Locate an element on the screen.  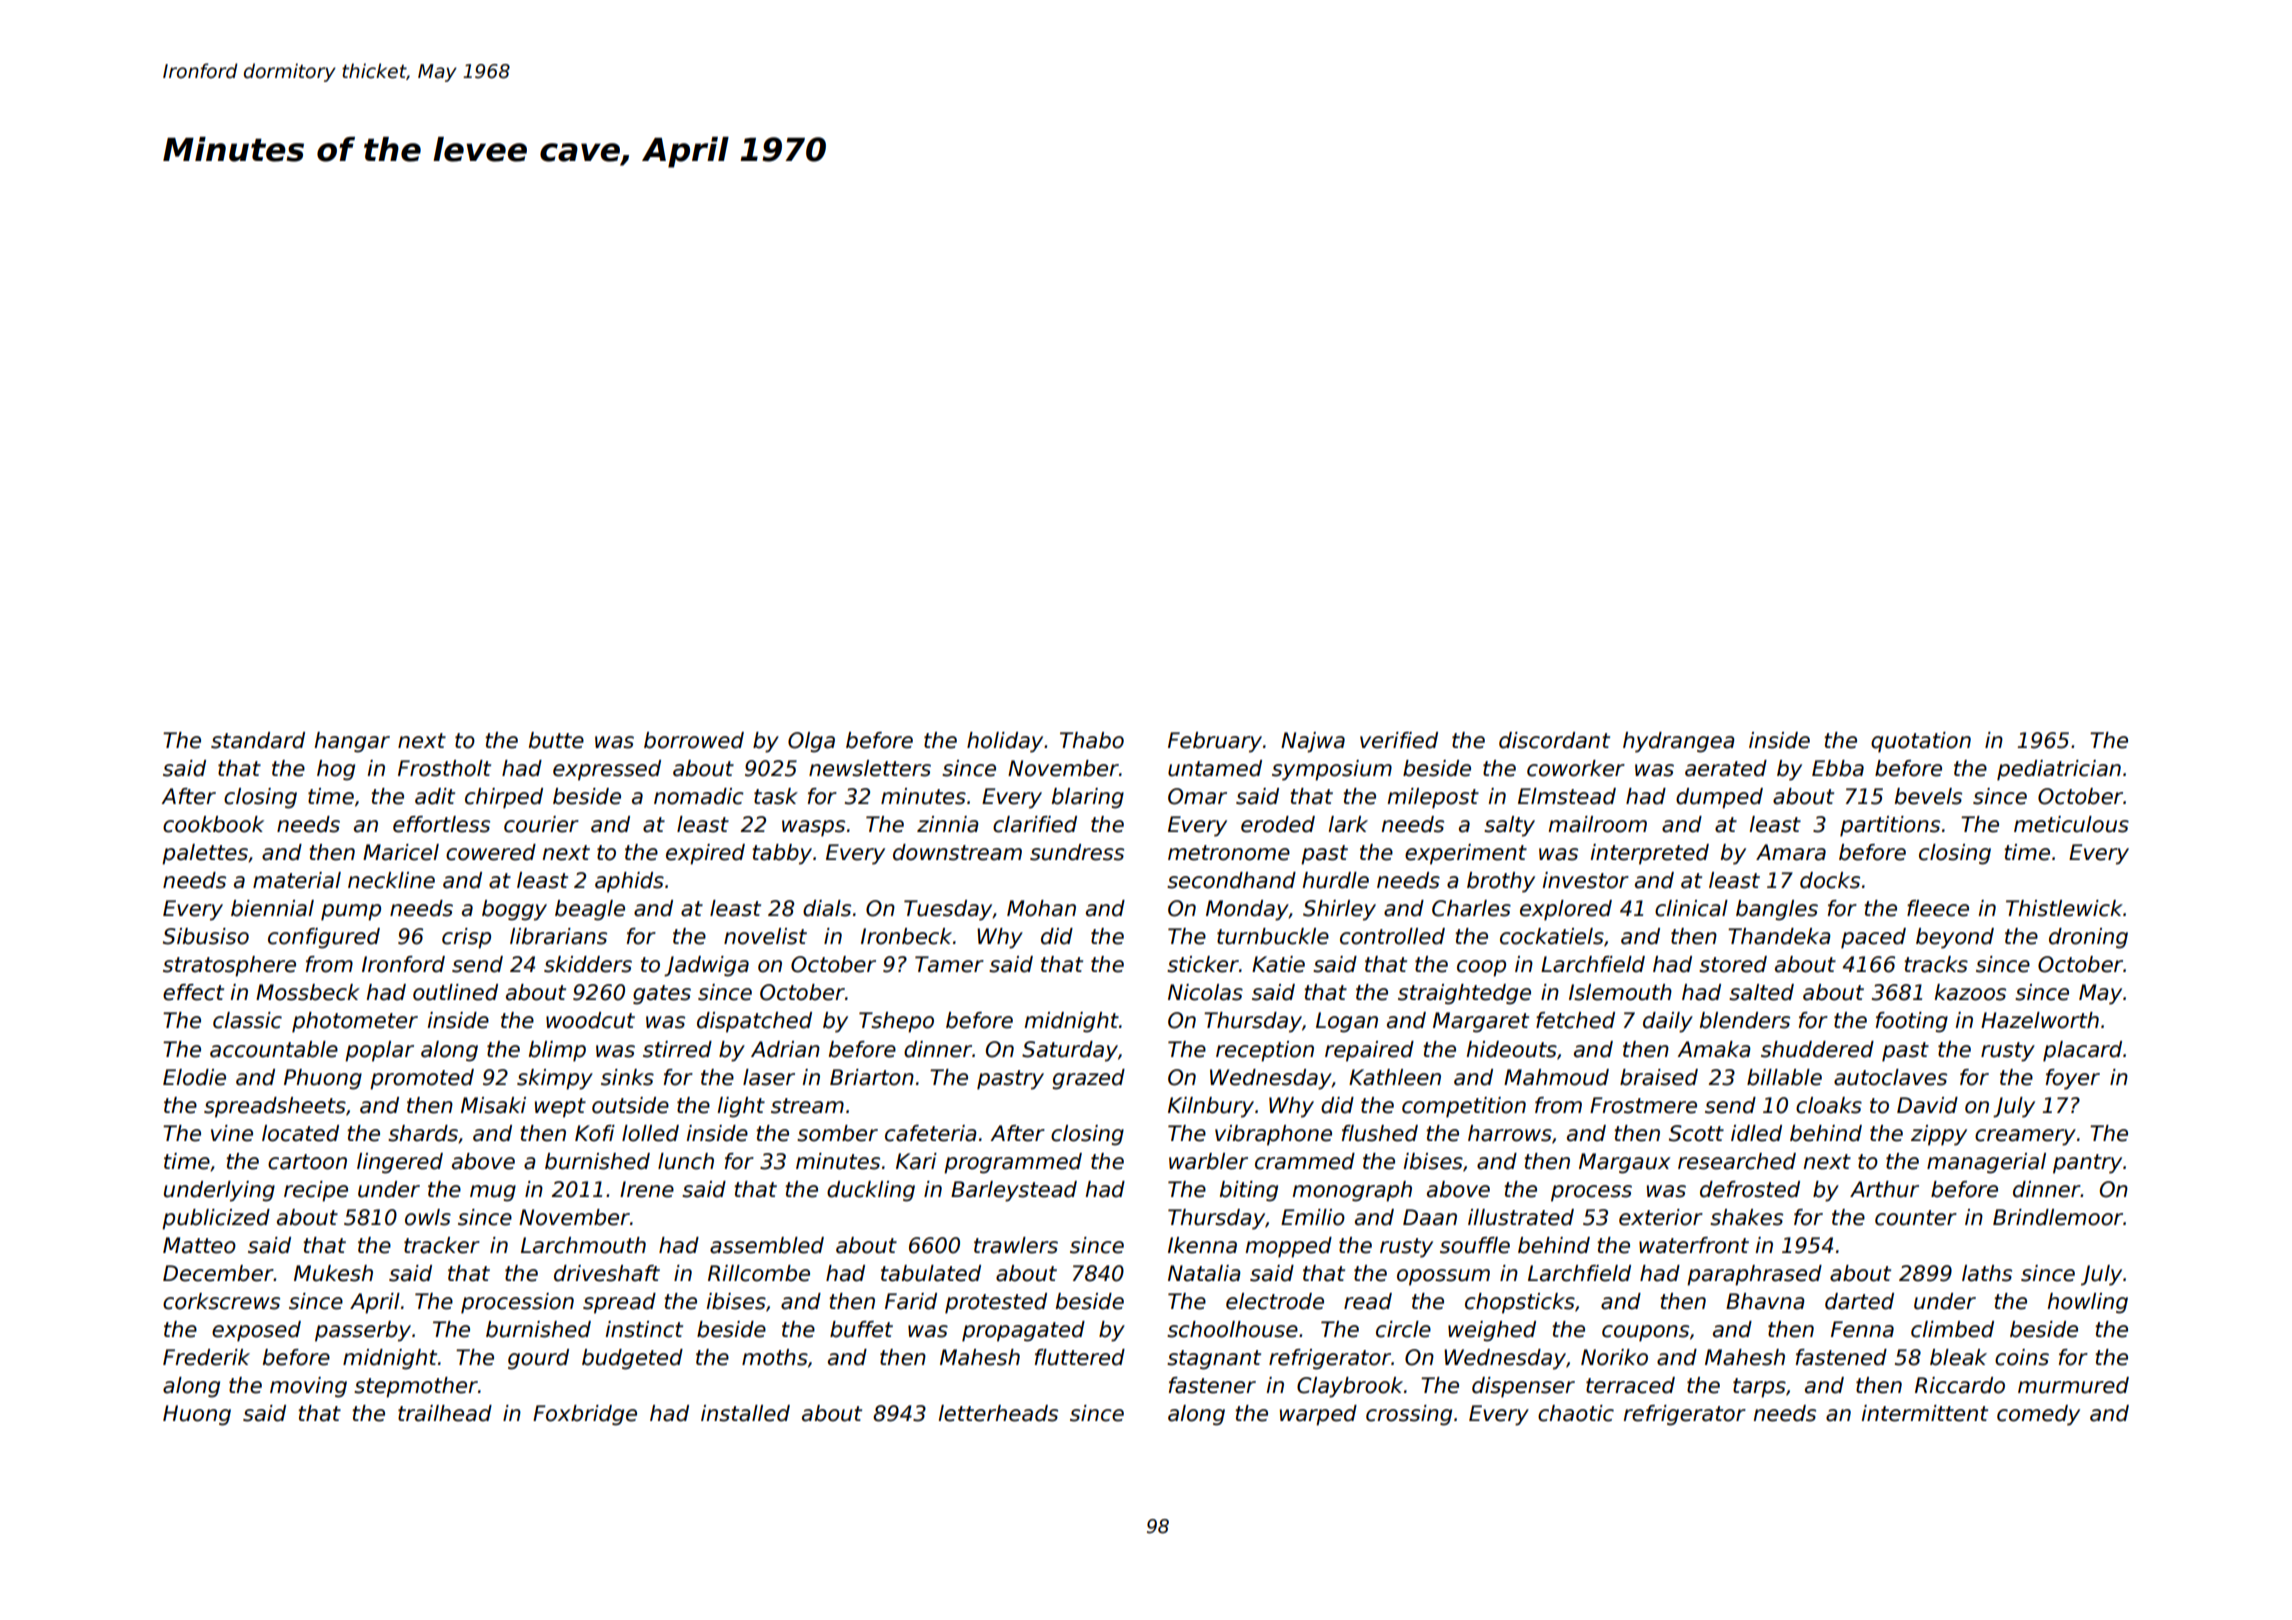
Elodie is located at coordinates (194, 1077).
